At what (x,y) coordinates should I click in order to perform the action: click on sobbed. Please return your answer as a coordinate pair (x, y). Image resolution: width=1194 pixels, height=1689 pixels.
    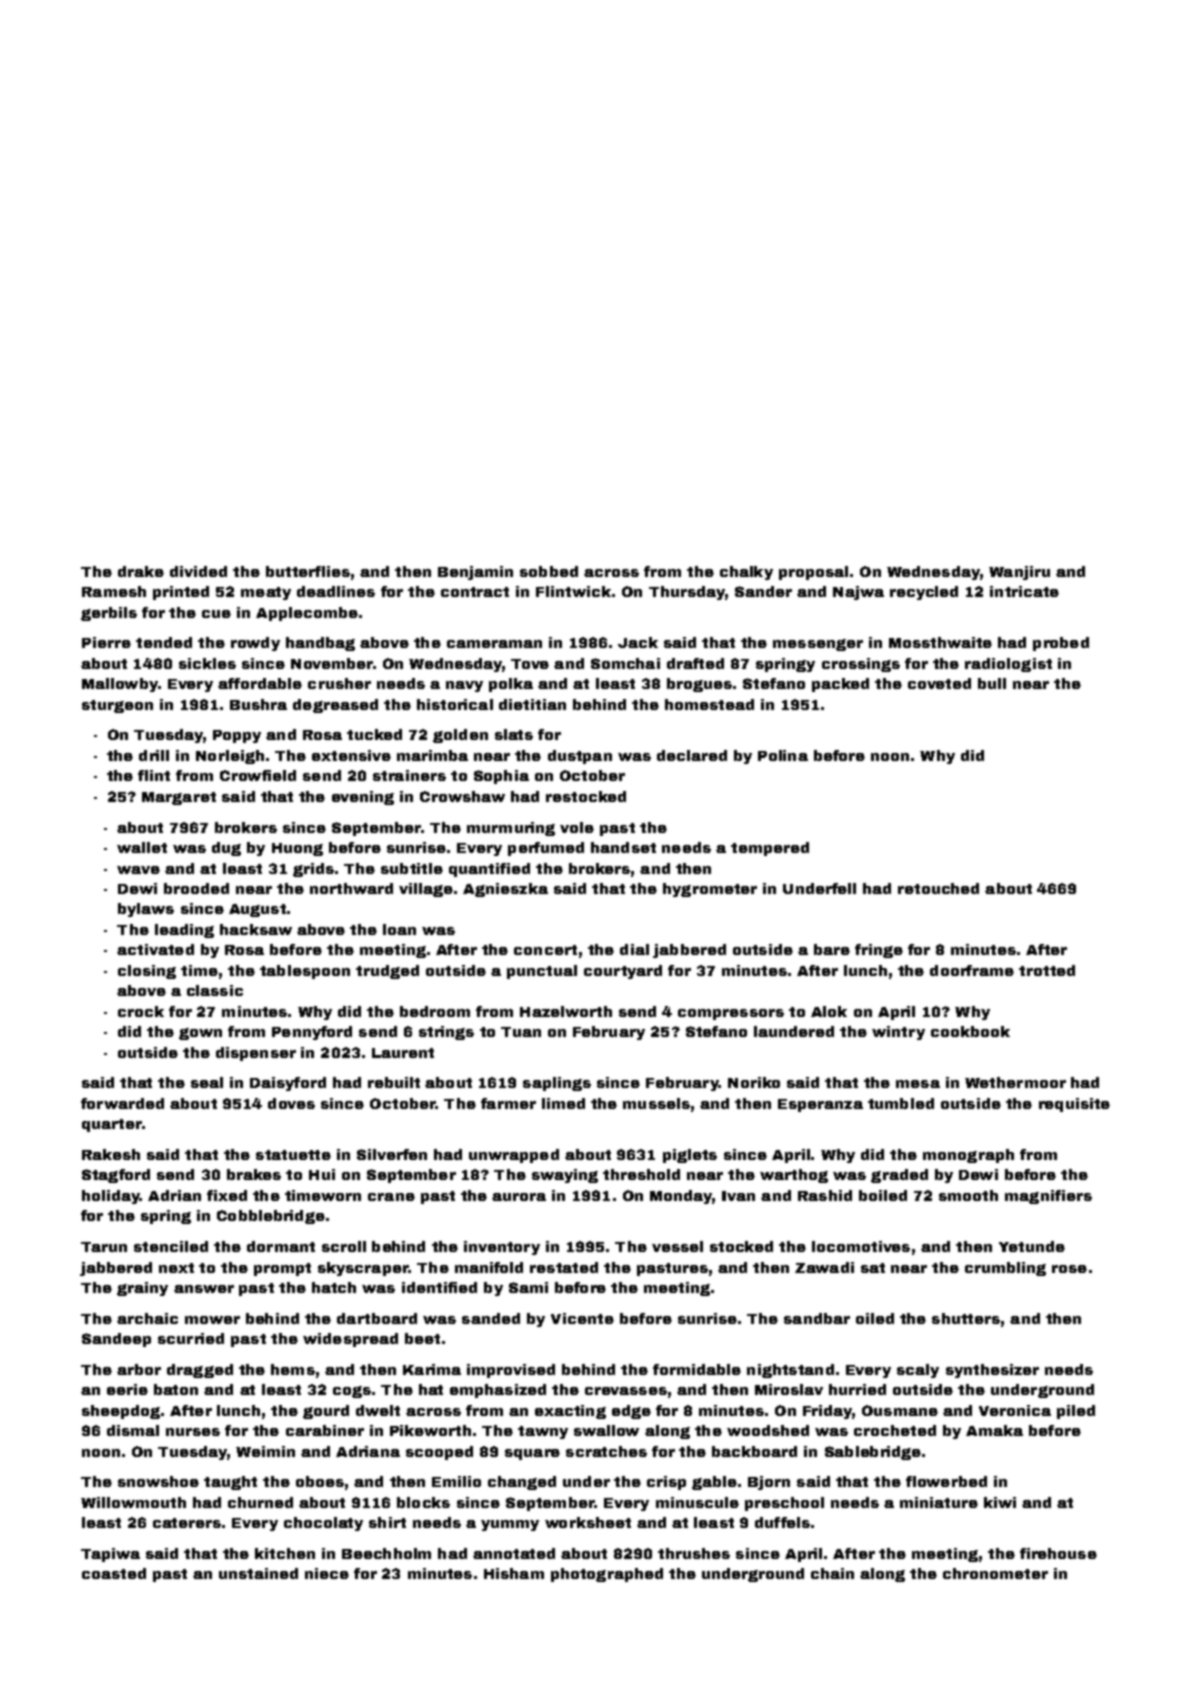
    Looking at the image, I should click on (549, 571).
